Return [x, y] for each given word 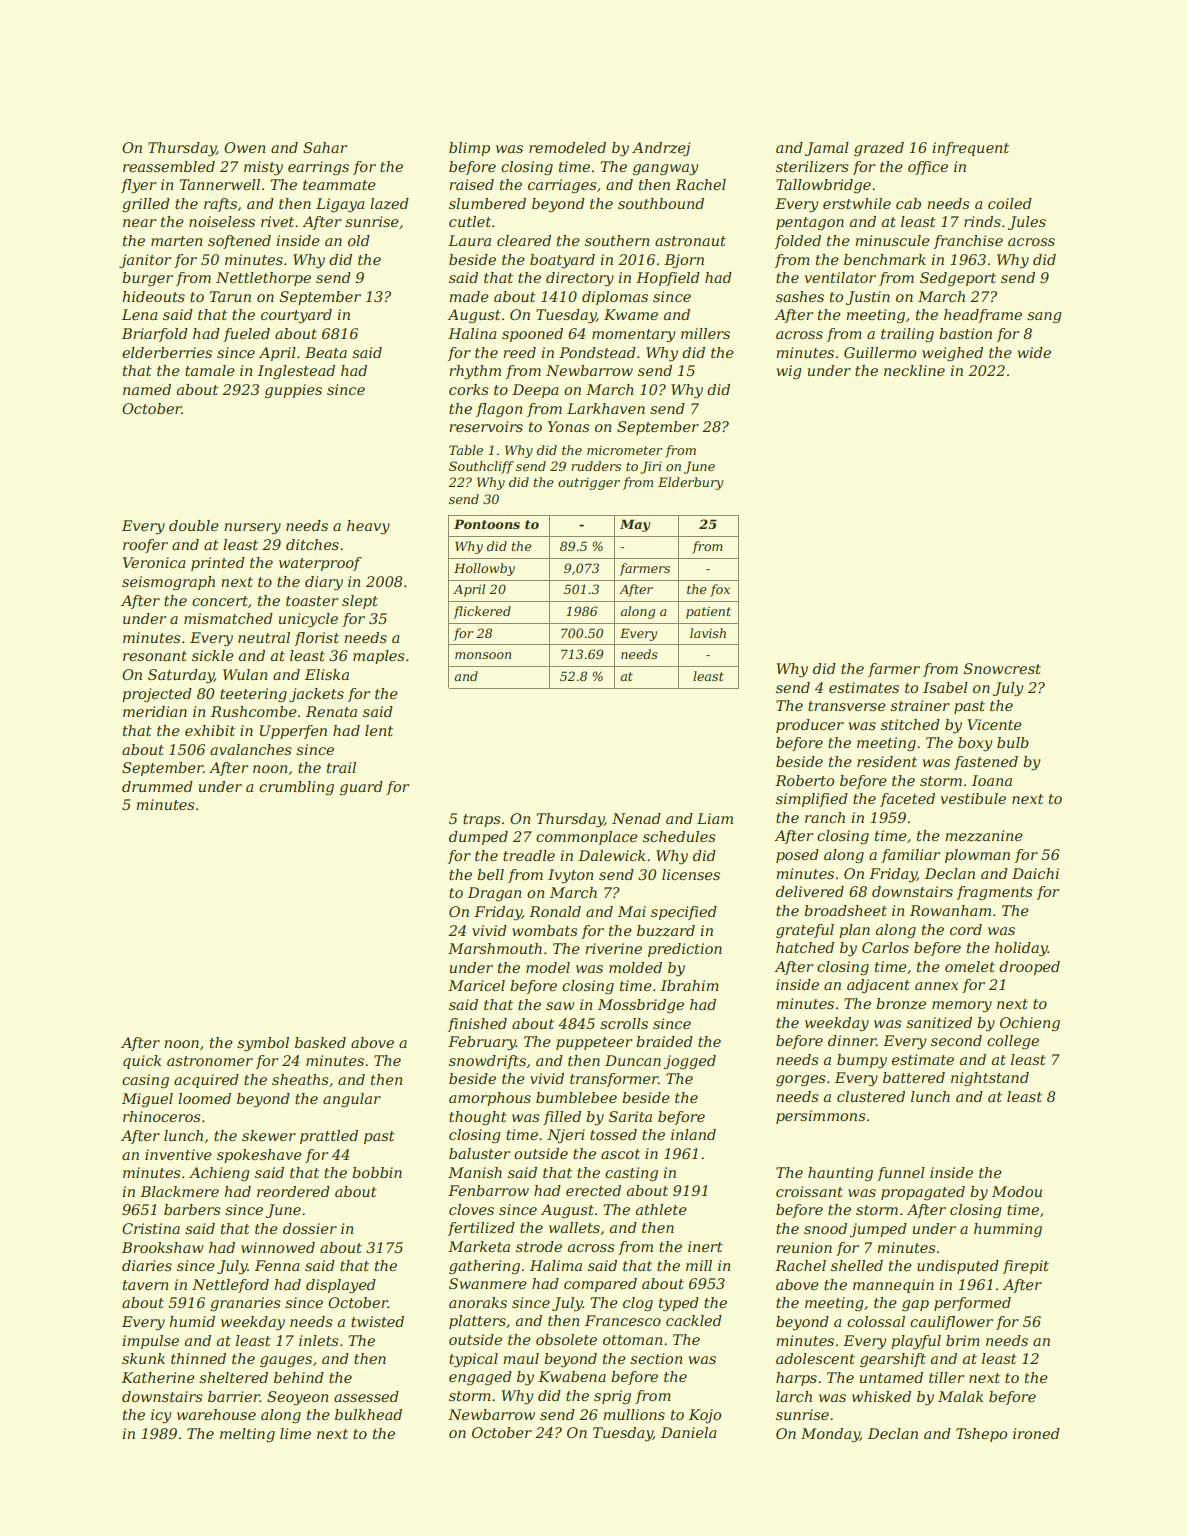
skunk [143, 1358]
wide [1034, 352]
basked [320, 1042]
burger [147, 279]
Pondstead [597, 352]
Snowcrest [1002, 668]
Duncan [633, 1060]
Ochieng [1030, 1024]
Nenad [636, 818]
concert [220, 601]
